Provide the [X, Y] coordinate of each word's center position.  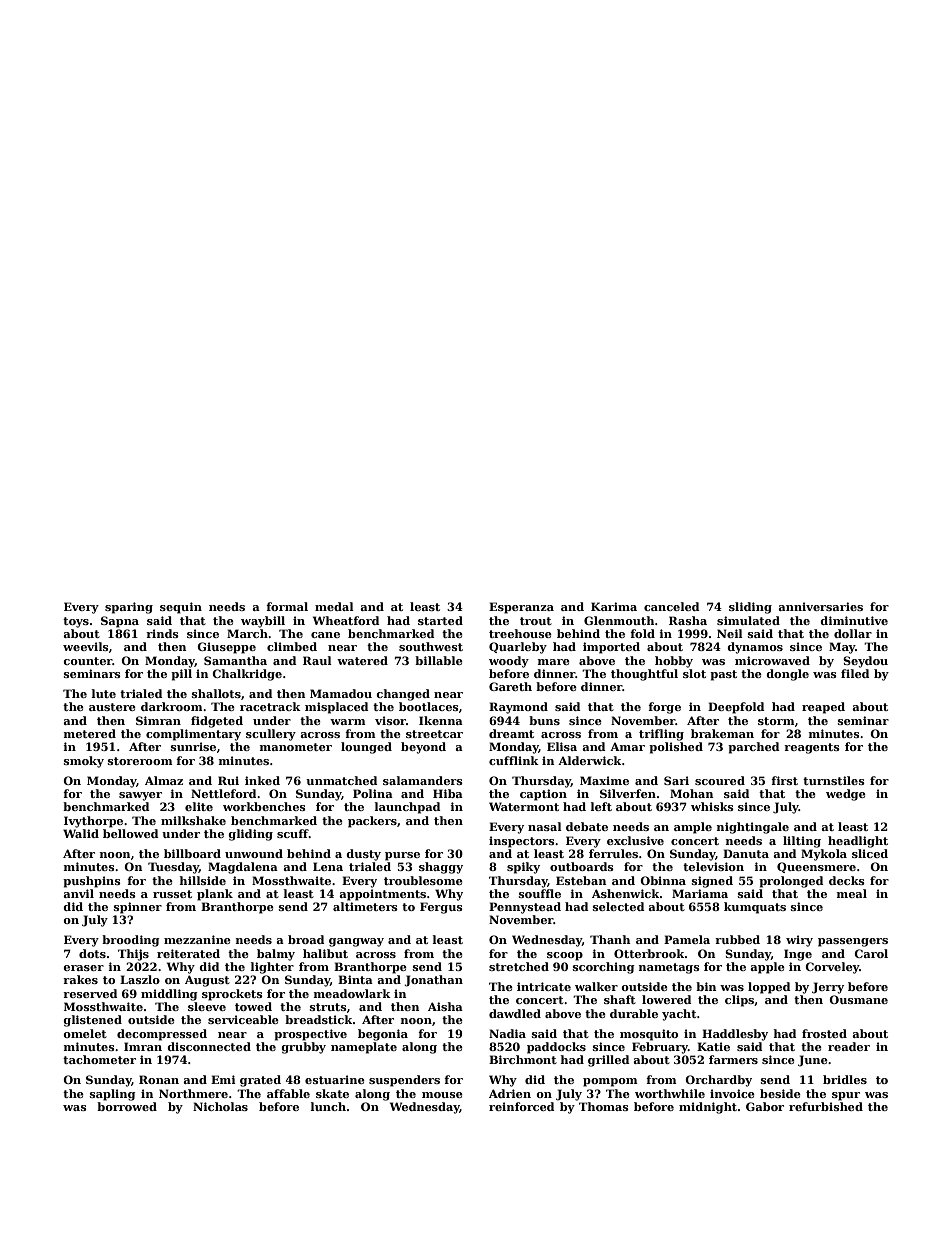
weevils [86, 646]
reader [849, 1046]
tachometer [99, 1059]
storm [776, 721]
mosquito [649, 1035]
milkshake [193, 820]
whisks [712, 806]
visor [390, 720]
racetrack [270, 706]
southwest [431, 646]
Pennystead [525, 908]
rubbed [737, 939]
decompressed [162, 1035]
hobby [674, 662]
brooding [131, 941]
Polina [373, 793]
